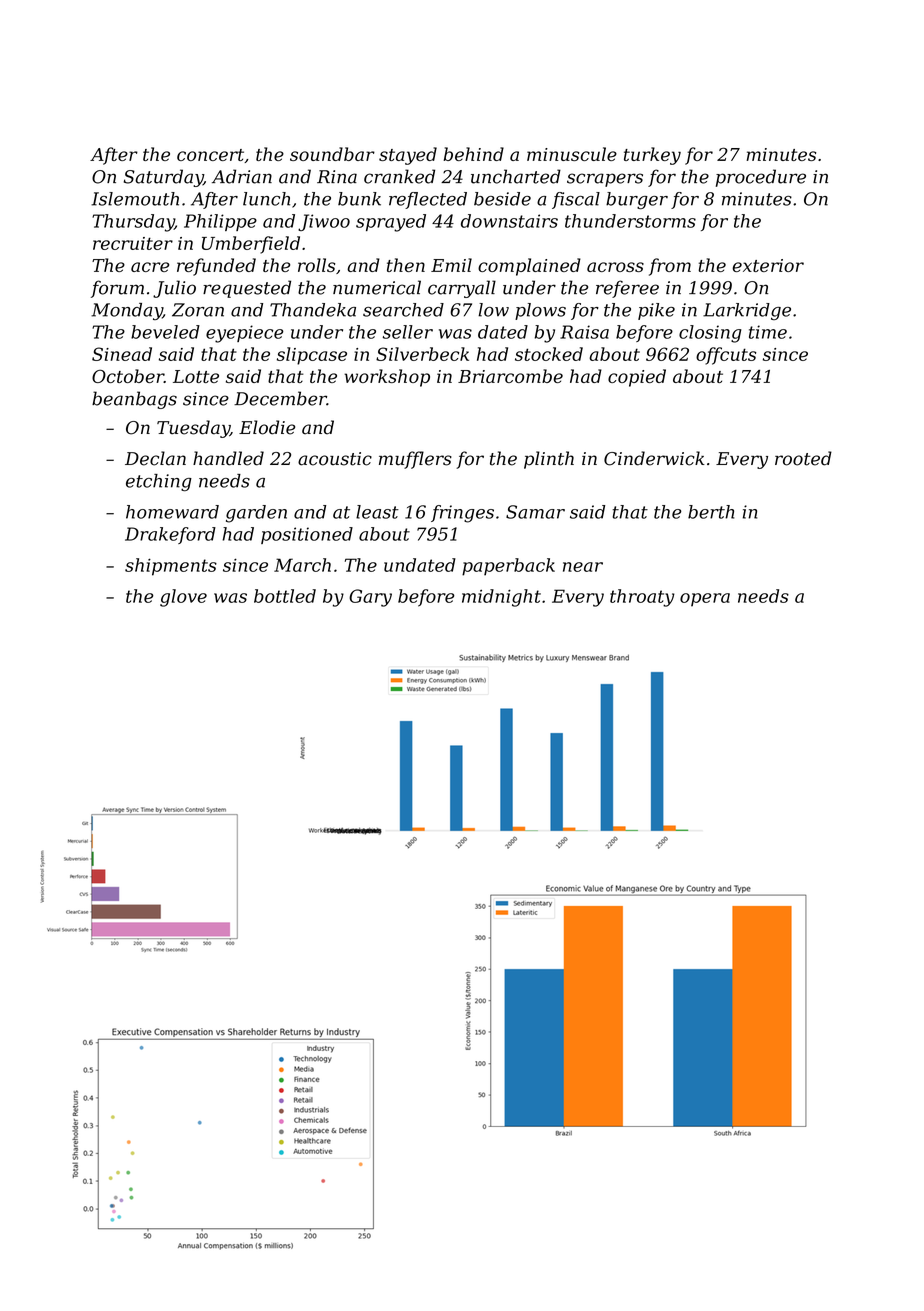 Image resolution: width=924 pixels, height=1311 pixels. Describe the element at coordinates (535, 512) in the document. I see `Samar` at that location.
